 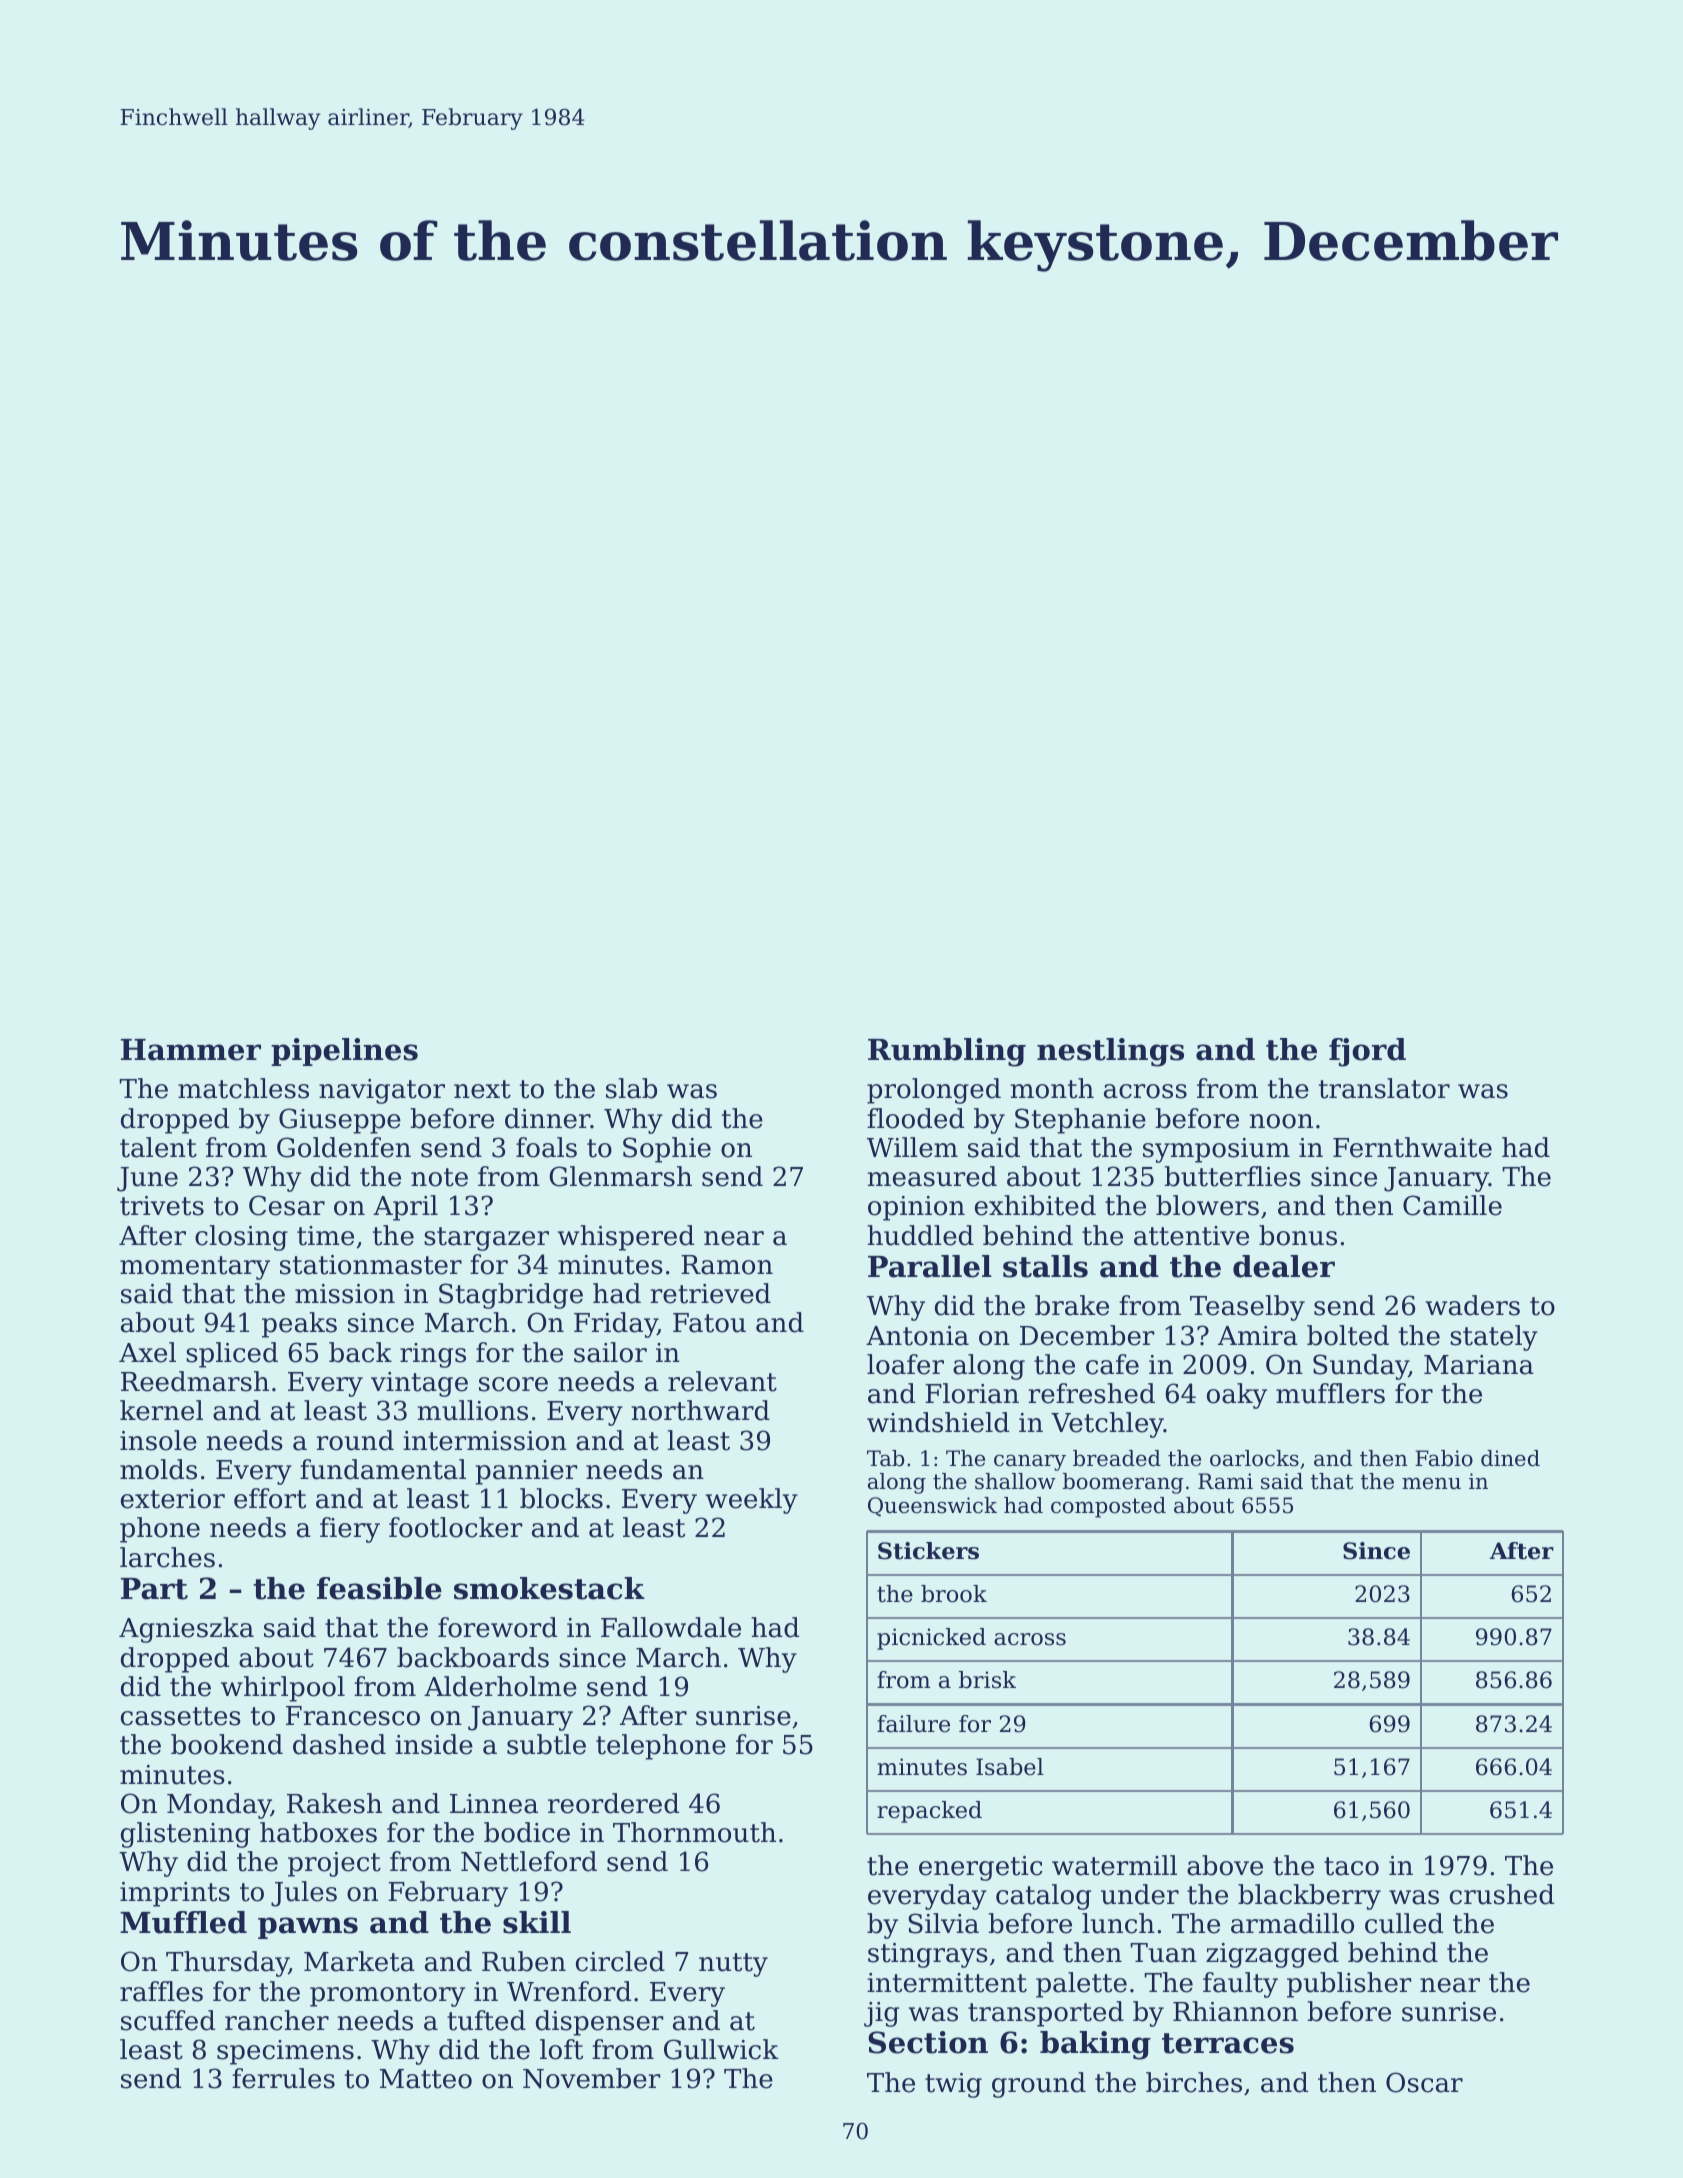 What do you see at coordinates (185, 1835) in the screenshot?
I see `glistening` at bounding box center [185, 1835].
